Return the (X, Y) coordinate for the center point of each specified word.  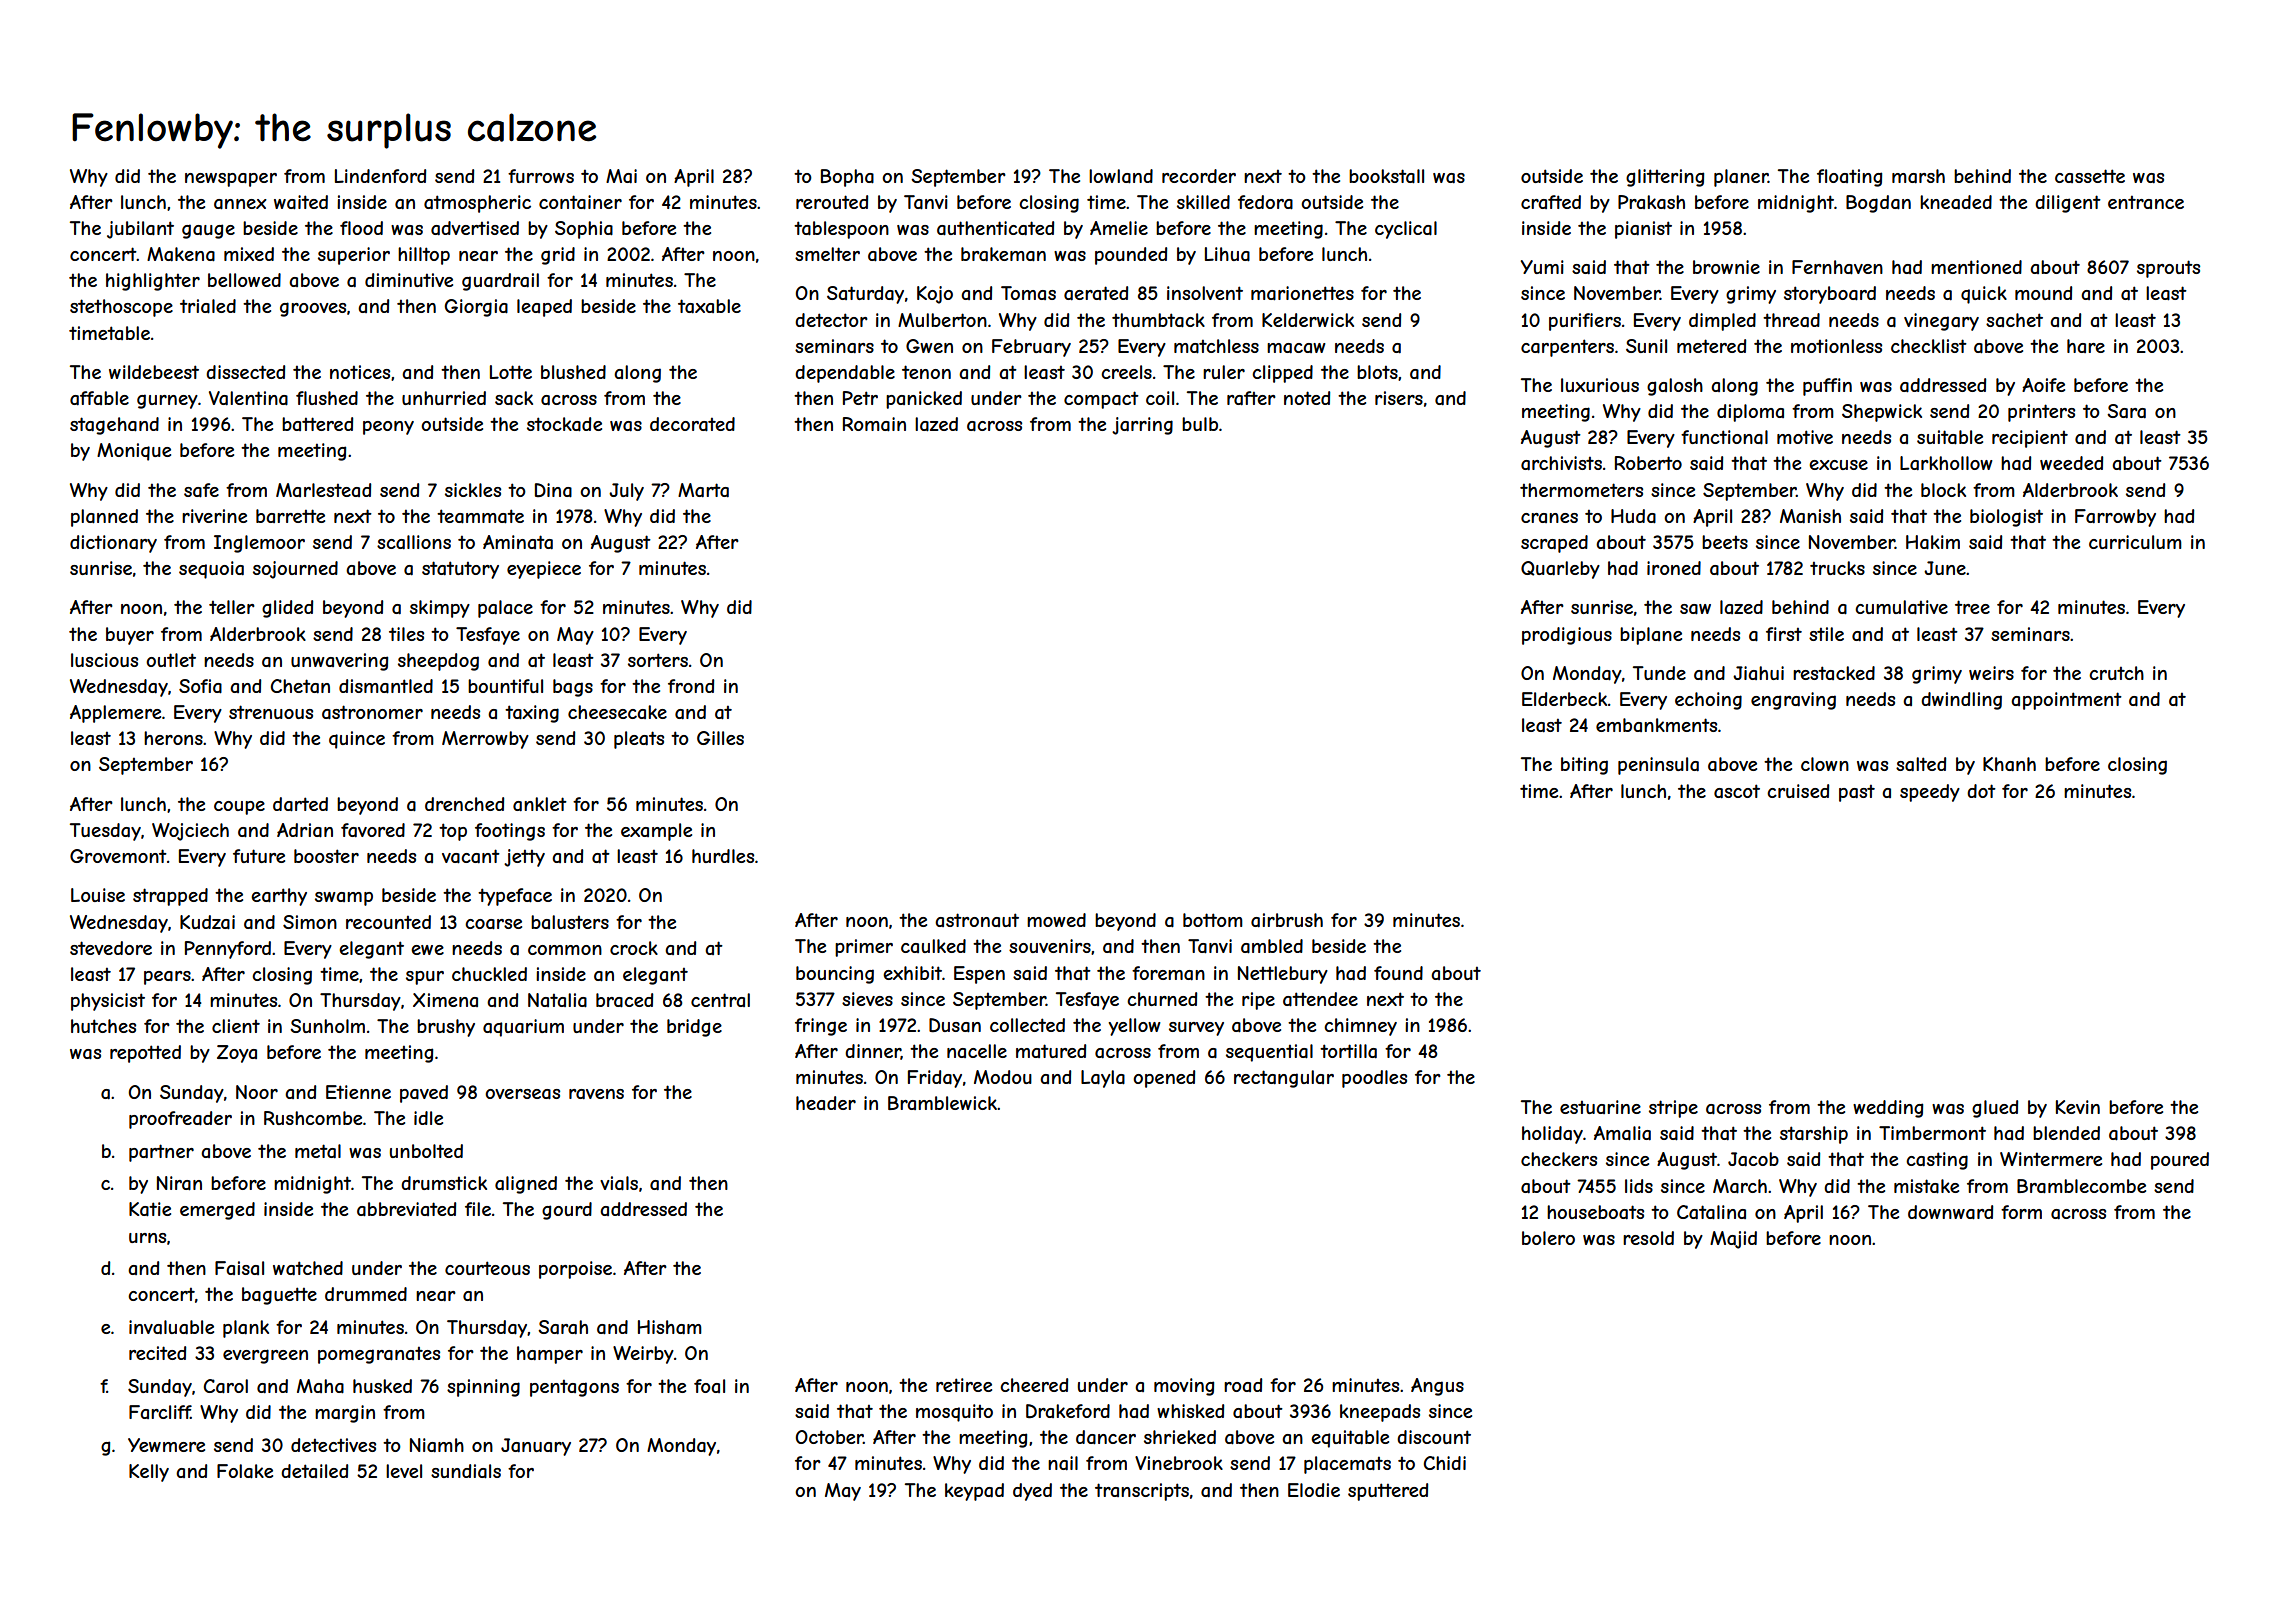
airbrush (1287, 920)
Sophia (584, 230)
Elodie (1314, 1490)
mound (2043, 293)
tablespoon (841, 230)
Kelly (149, 1473)
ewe (427, 950)
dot (1981, 791)
